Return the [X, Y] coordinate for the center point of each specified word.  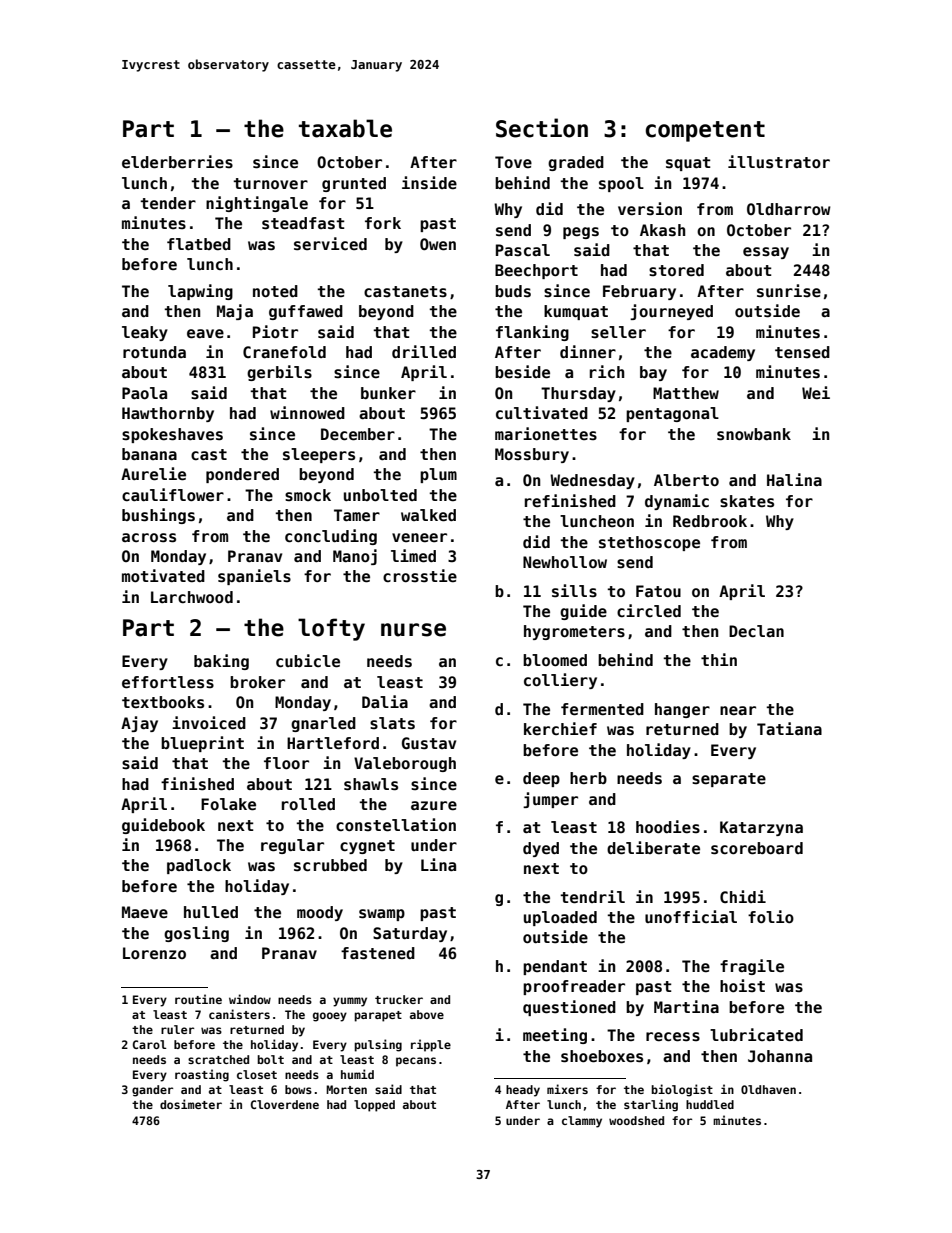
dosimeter [191, 1104]
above [427, 1014]
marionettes [546, 434]
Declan [756, 631]
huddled [710, 1104]
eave [205, 334]
